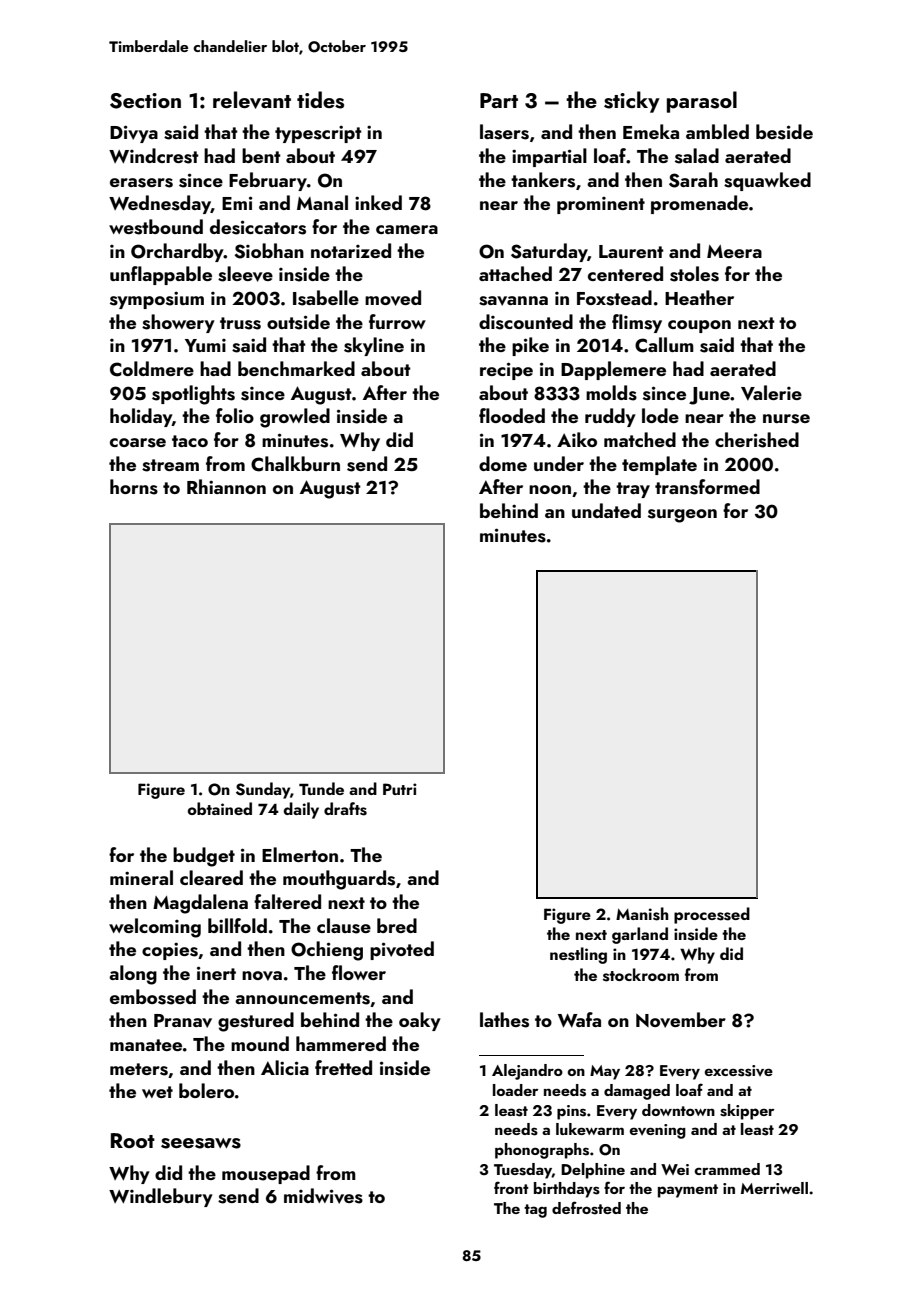 The height and width of the screenshot is (1308, 924). What do you see at coordinates (767, 181) in the screenshot?
I see `squawked` at bounding box center [767, 181].
